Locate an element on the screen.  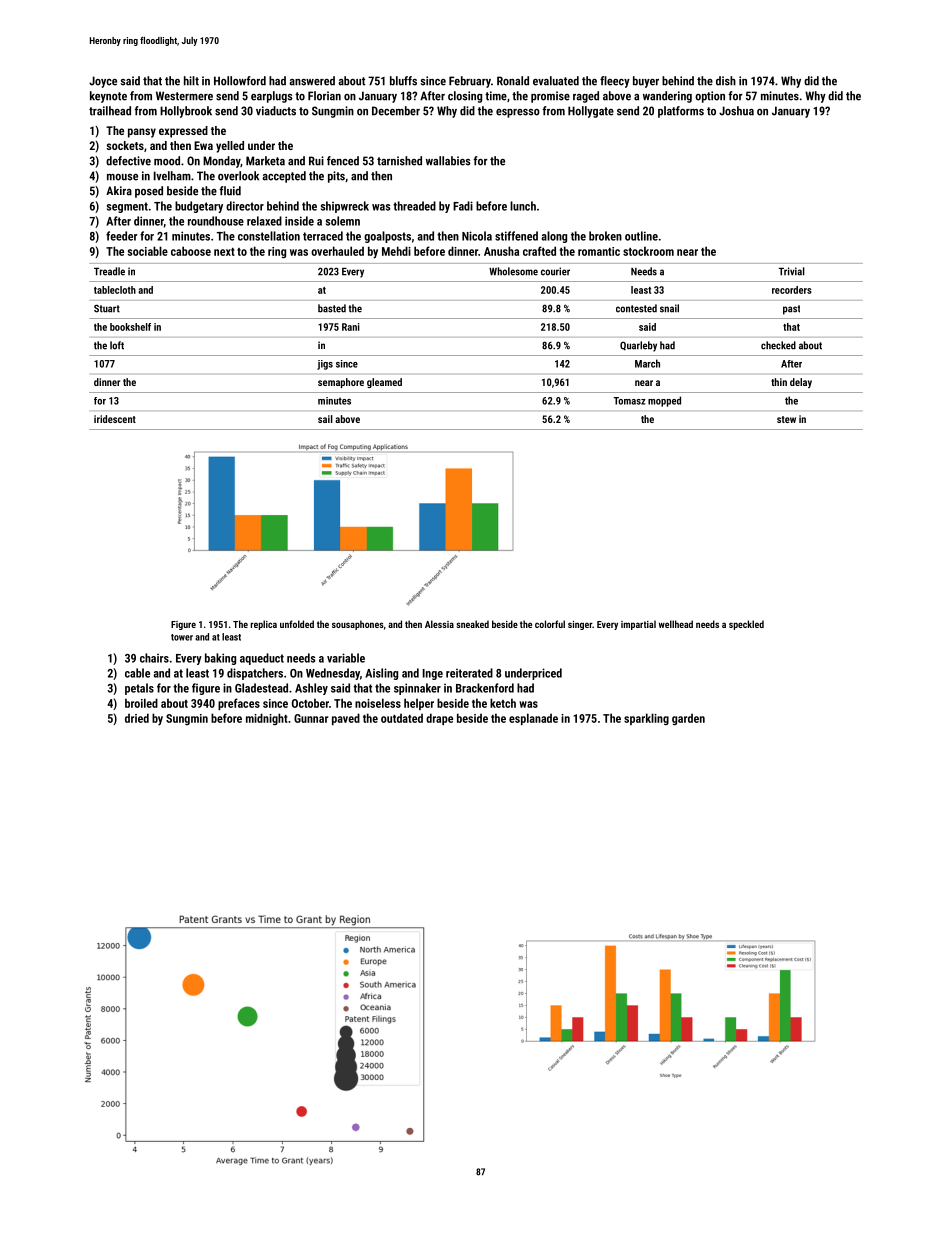
sail is located at coordinates (325, 419).
